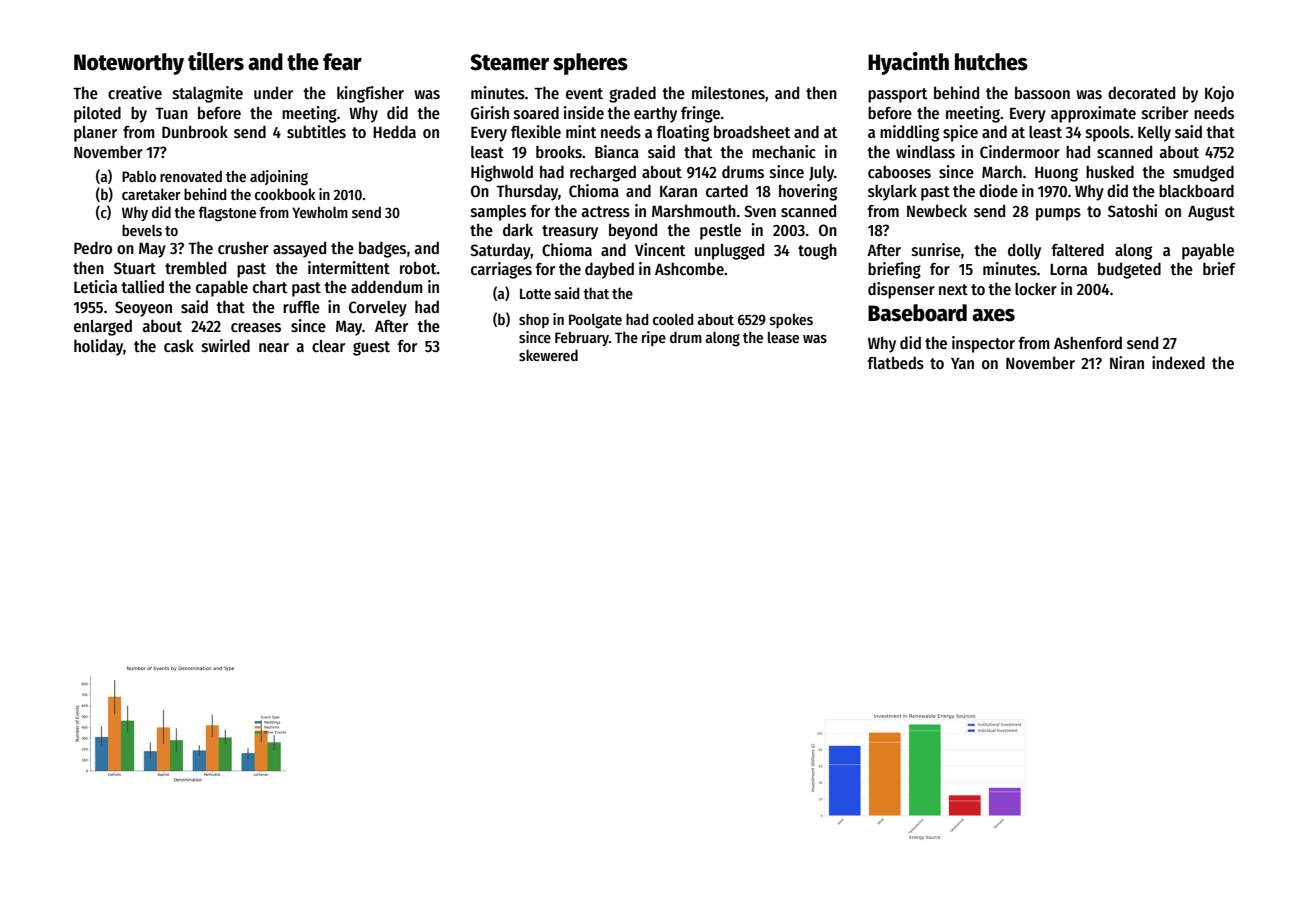 The image size is (1308, 924). Describe the element at coordinates (208, 94) in the image. I see `stalagmite` at that location.
